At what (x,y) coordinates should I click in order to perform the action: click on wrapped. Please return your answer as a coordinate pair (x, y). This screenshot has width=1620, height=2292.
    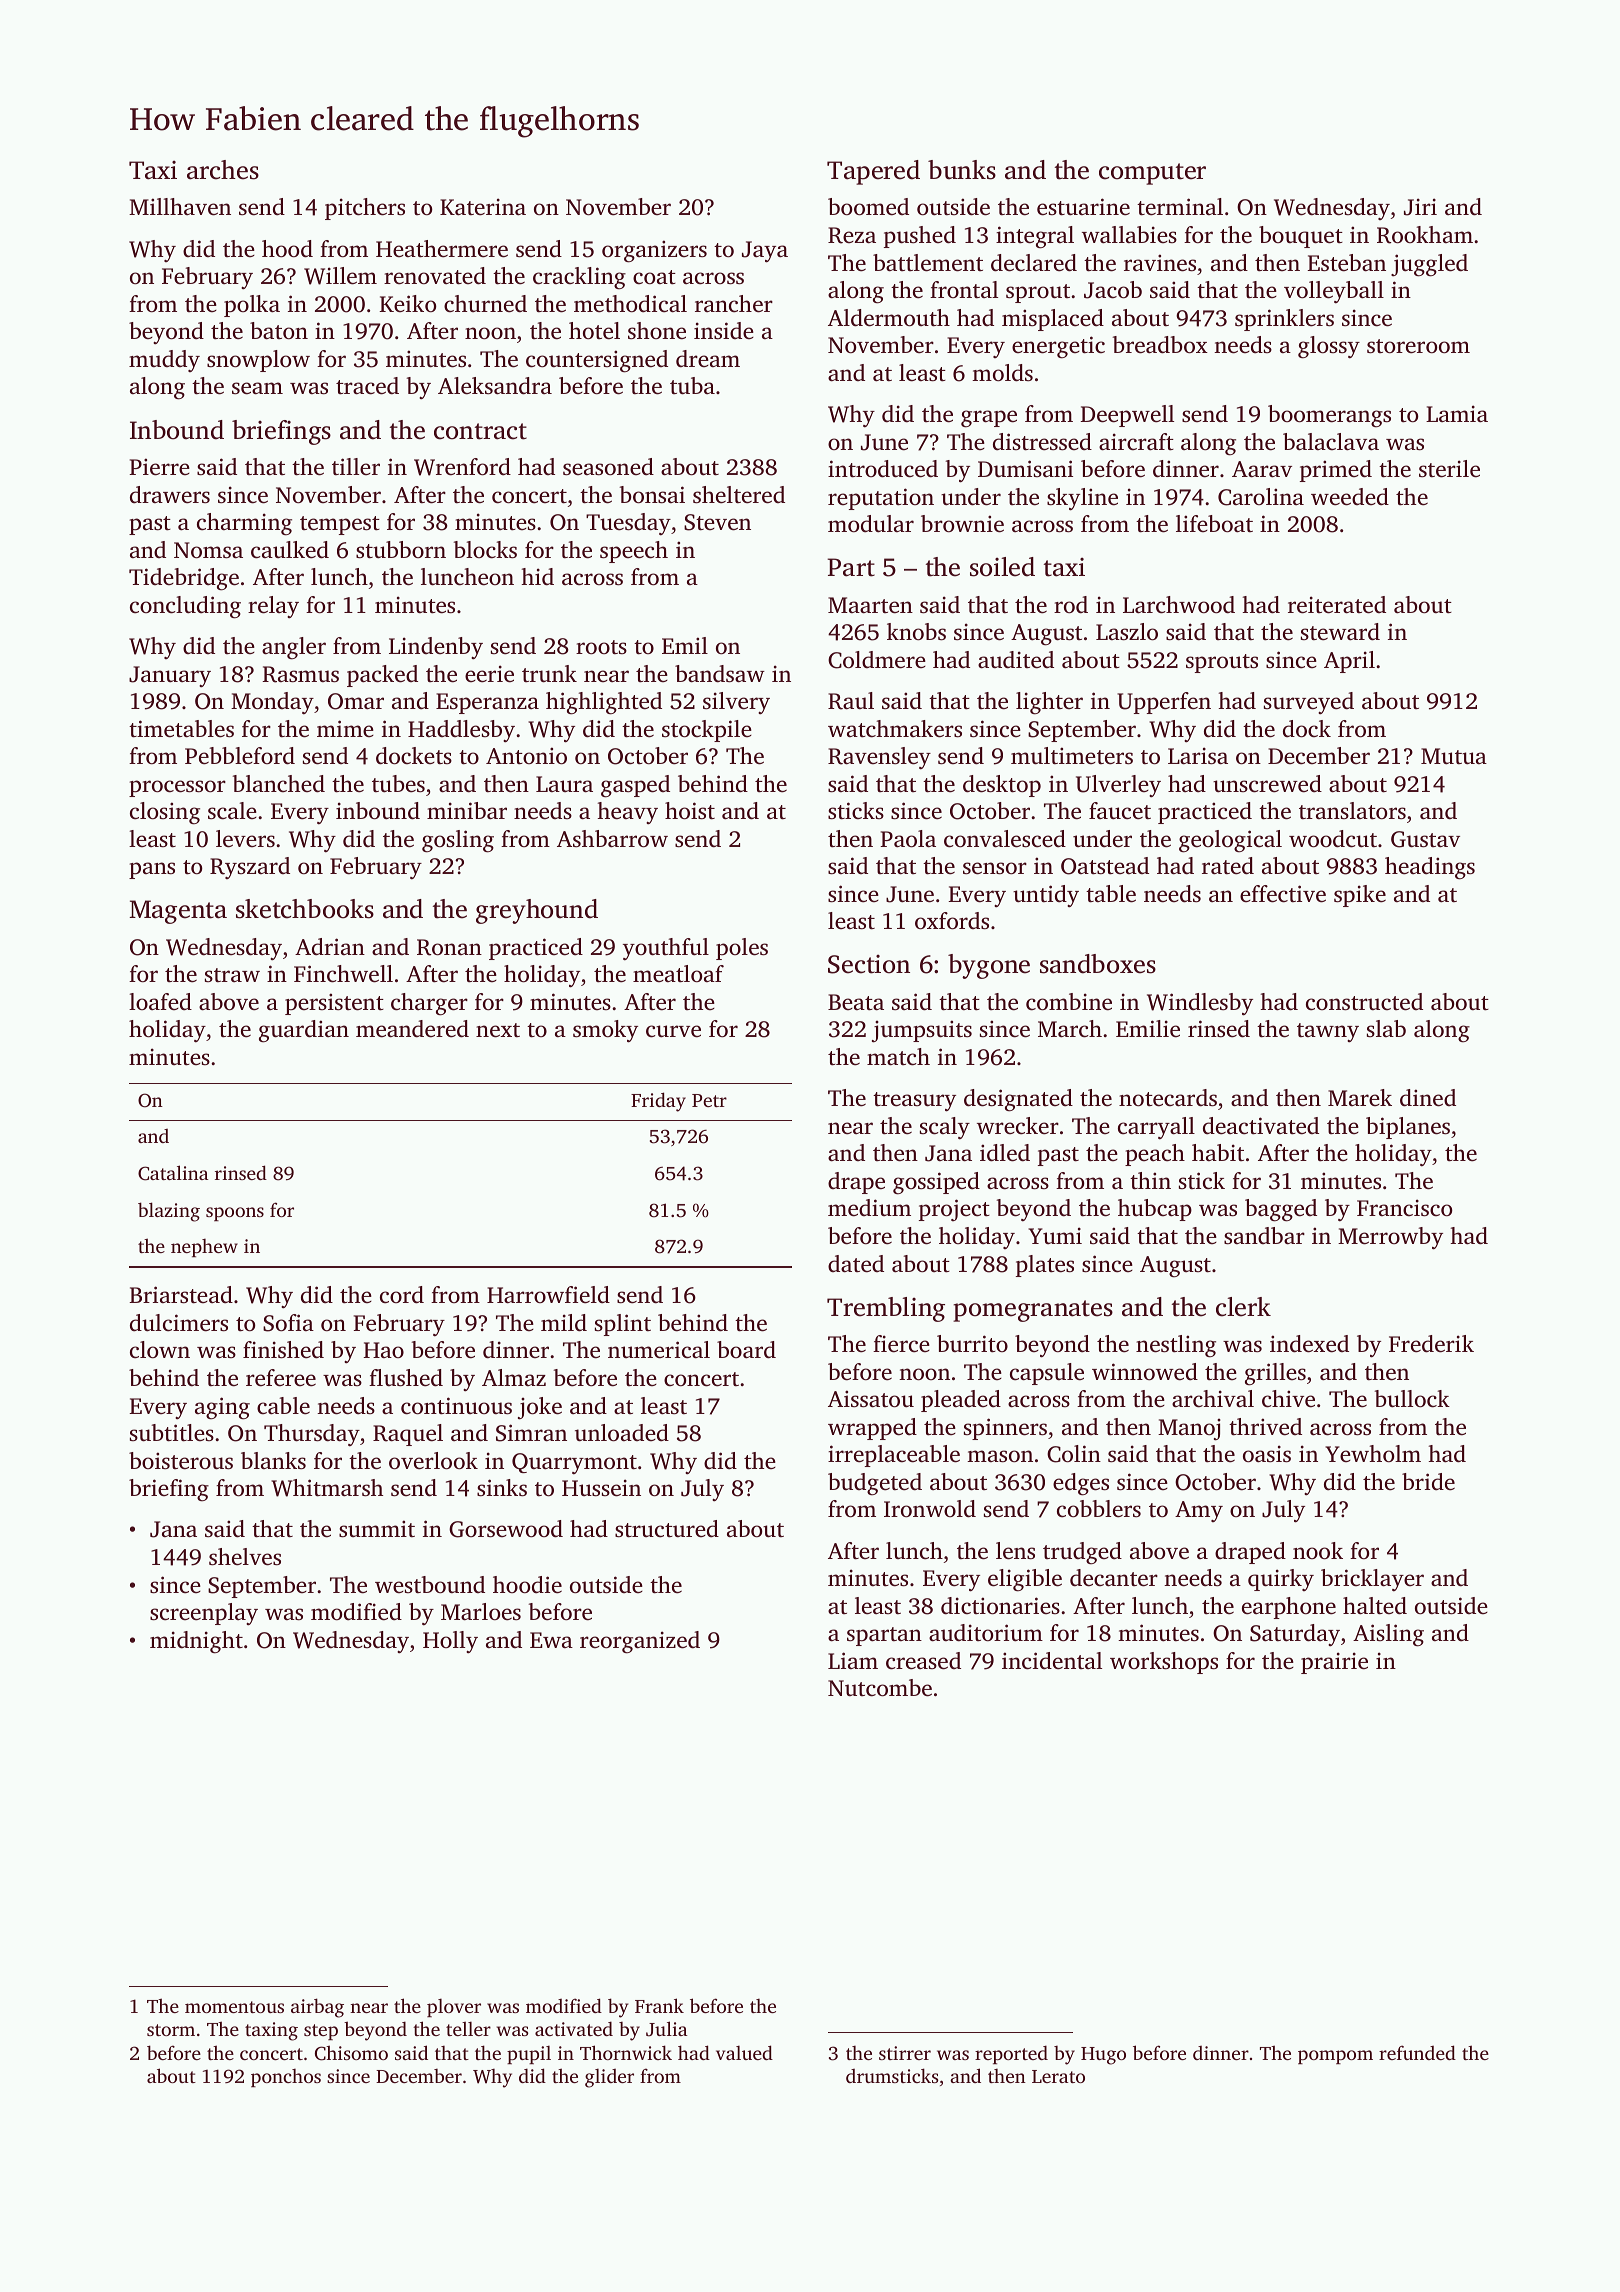
    Looking at the image, I should click on (872, 1429).
